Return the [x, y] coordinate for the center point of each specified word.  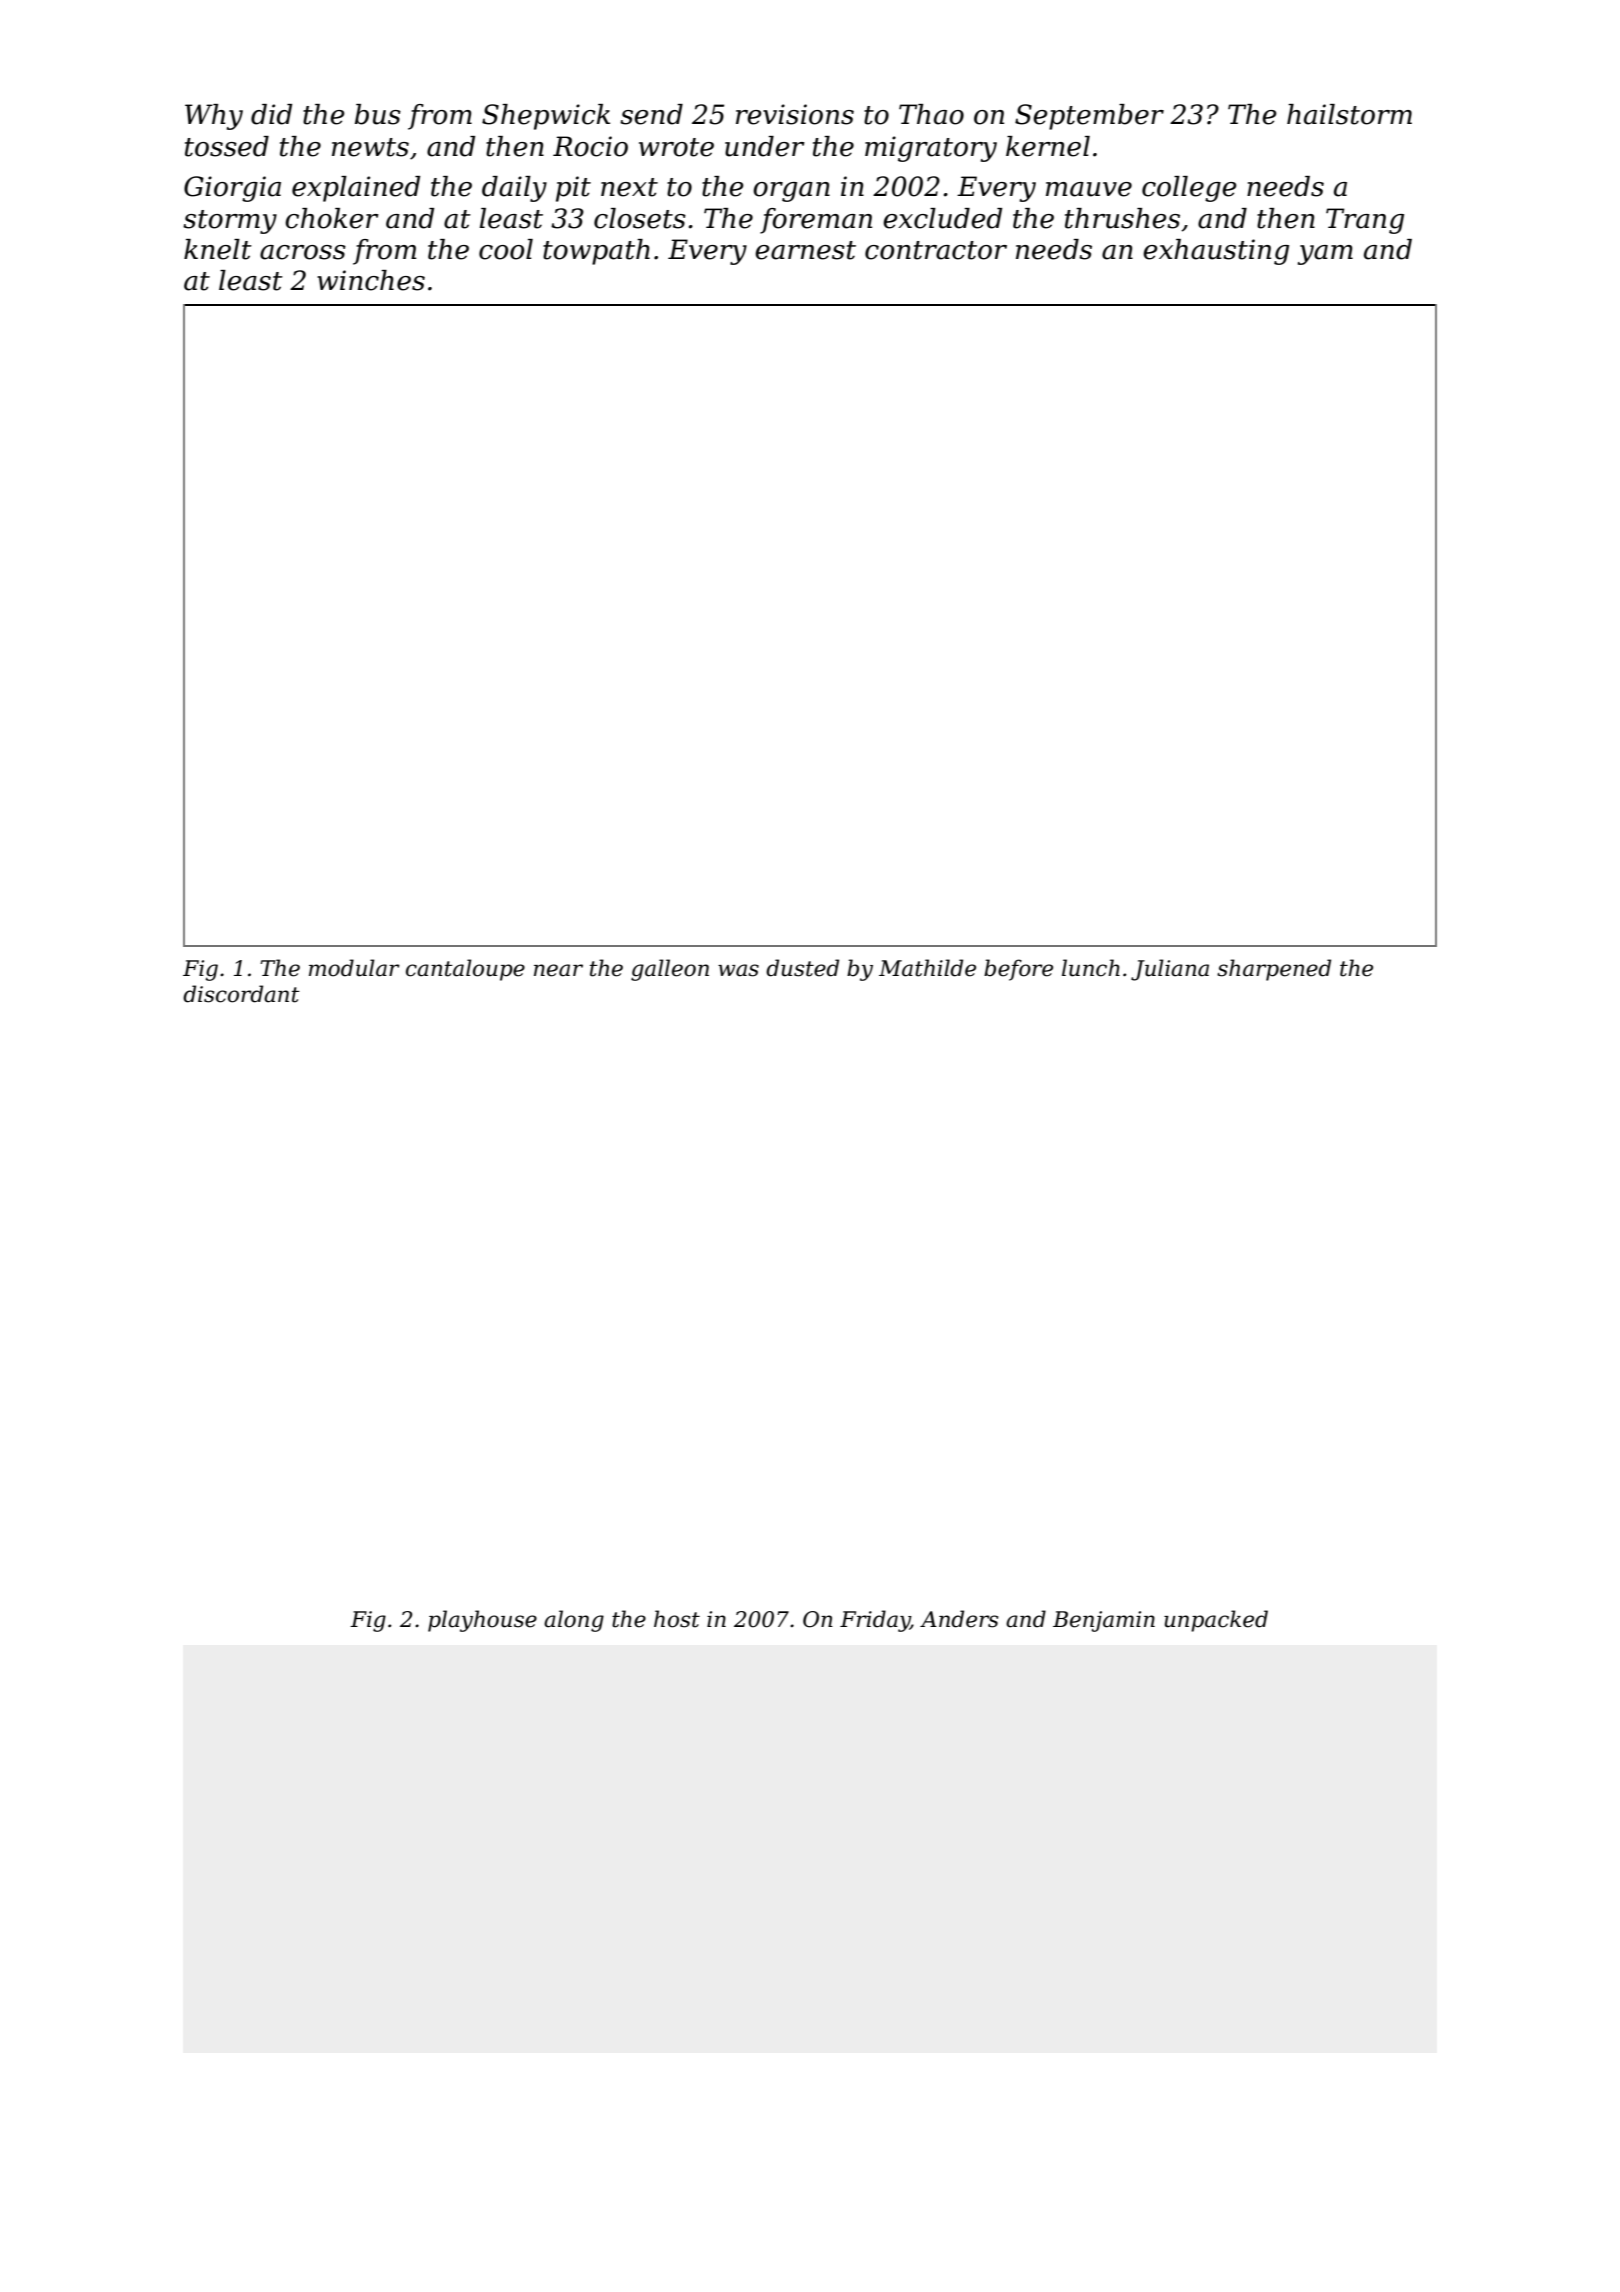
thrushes [1122, 218]
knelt [218, 249]
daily [514, 189]
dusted [802, 968]
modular [354, 968]
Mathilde [927, 968]
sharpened [1274, 970]
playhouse [482, 1621]
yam [1325, 255]
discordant [241, 994]
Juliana [1170, 970]
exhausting [1216, 252]
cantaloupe [465, 970]
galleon [670, 970]
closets [640, 218]
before [1018, 970]
